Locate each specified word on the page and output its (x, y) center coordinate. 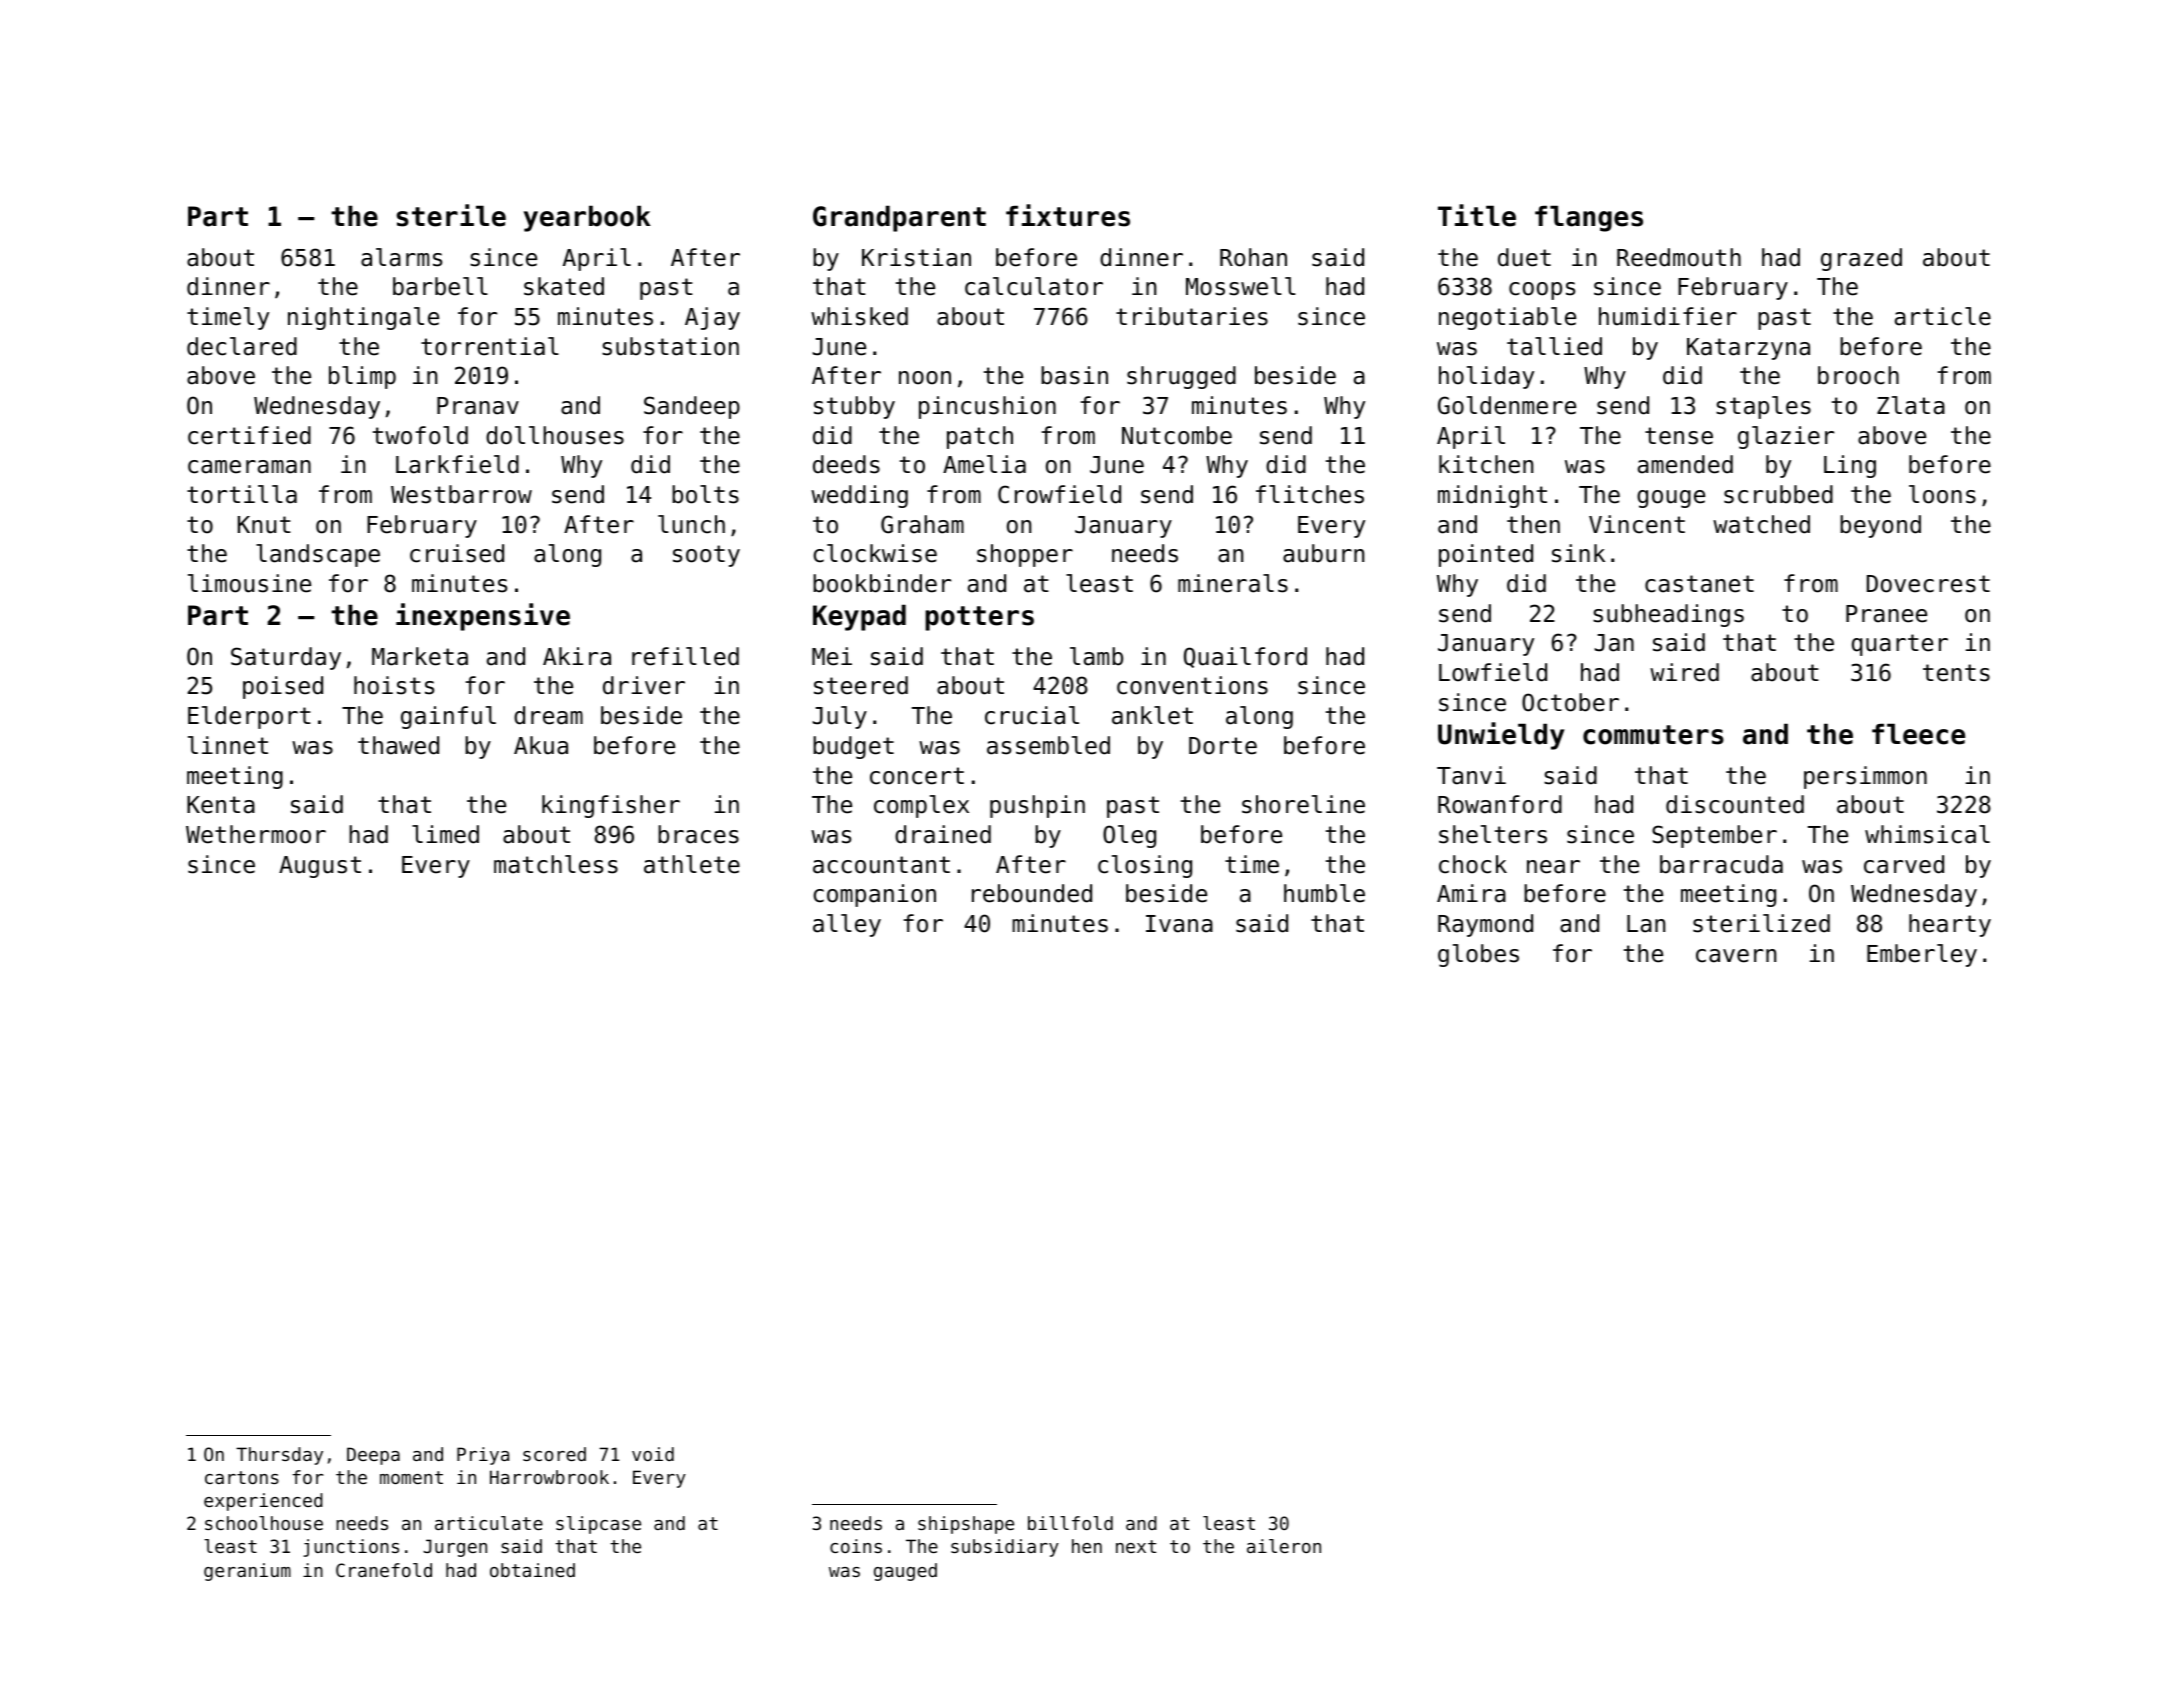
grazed (1861, 259)
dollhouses (555, 435)
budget (853, 747)
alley (847, 925)
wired (1684, 672)
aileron (1284, 1546)
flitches (1310, 494)
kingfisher (611, 806)
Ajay (712, 318)
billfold (1070, 1523)
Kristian (916, 257)
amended (1685, 464)
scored (554, 1454)
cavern (1736, 956)
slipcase (598, 1525)
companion (874, 895)
